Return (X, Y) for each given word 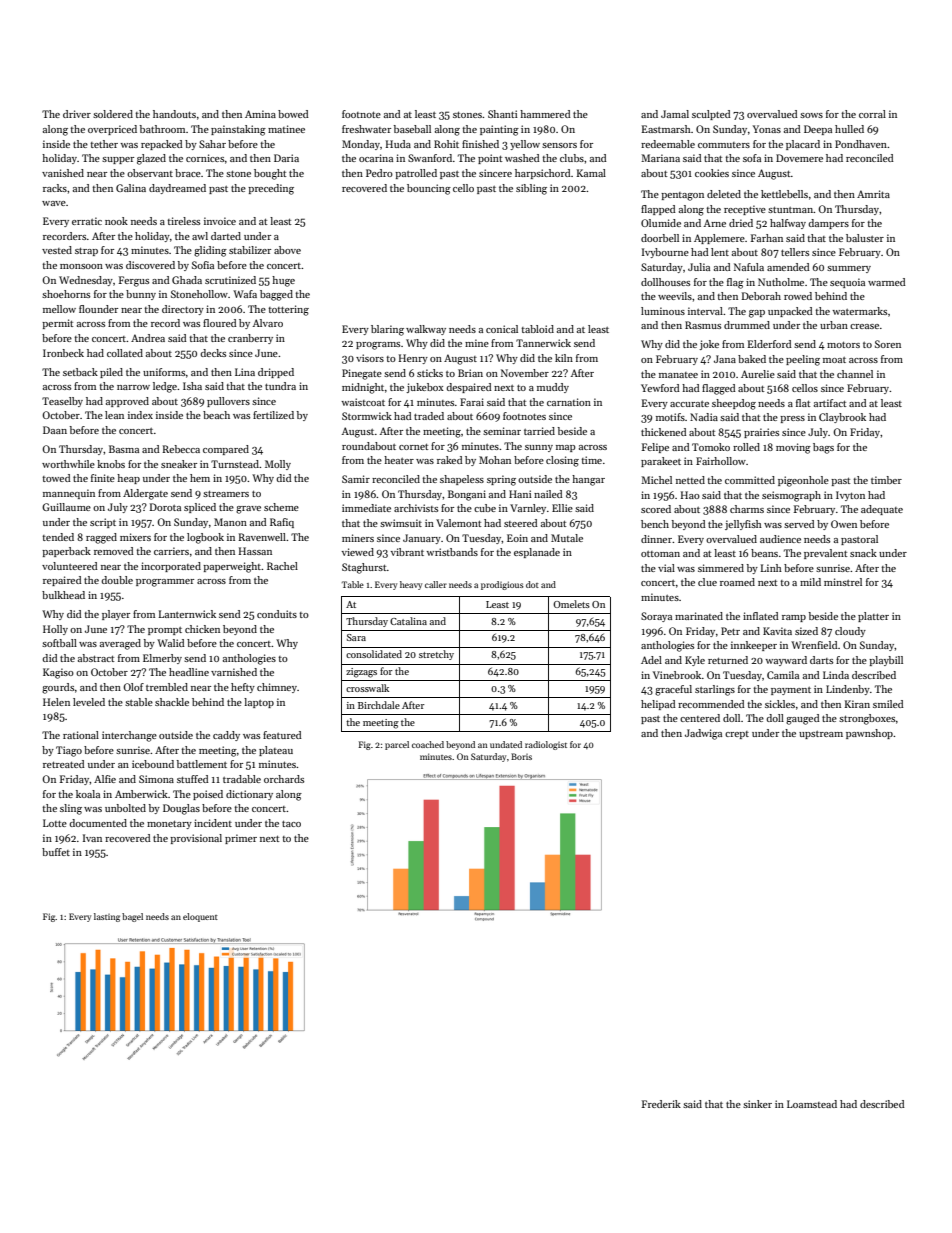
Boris (521, 756)
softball (59, 643)
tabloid (537, 329)
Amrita (873, 194)
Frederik (661, 1104)
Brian (470, 373)
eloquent (200, 917)
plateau (276, 751)
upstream (821, 735)
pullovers (228, 402)
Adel (651, 660)
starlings (715, 690)
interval (705, 311)
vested (57, 250)
